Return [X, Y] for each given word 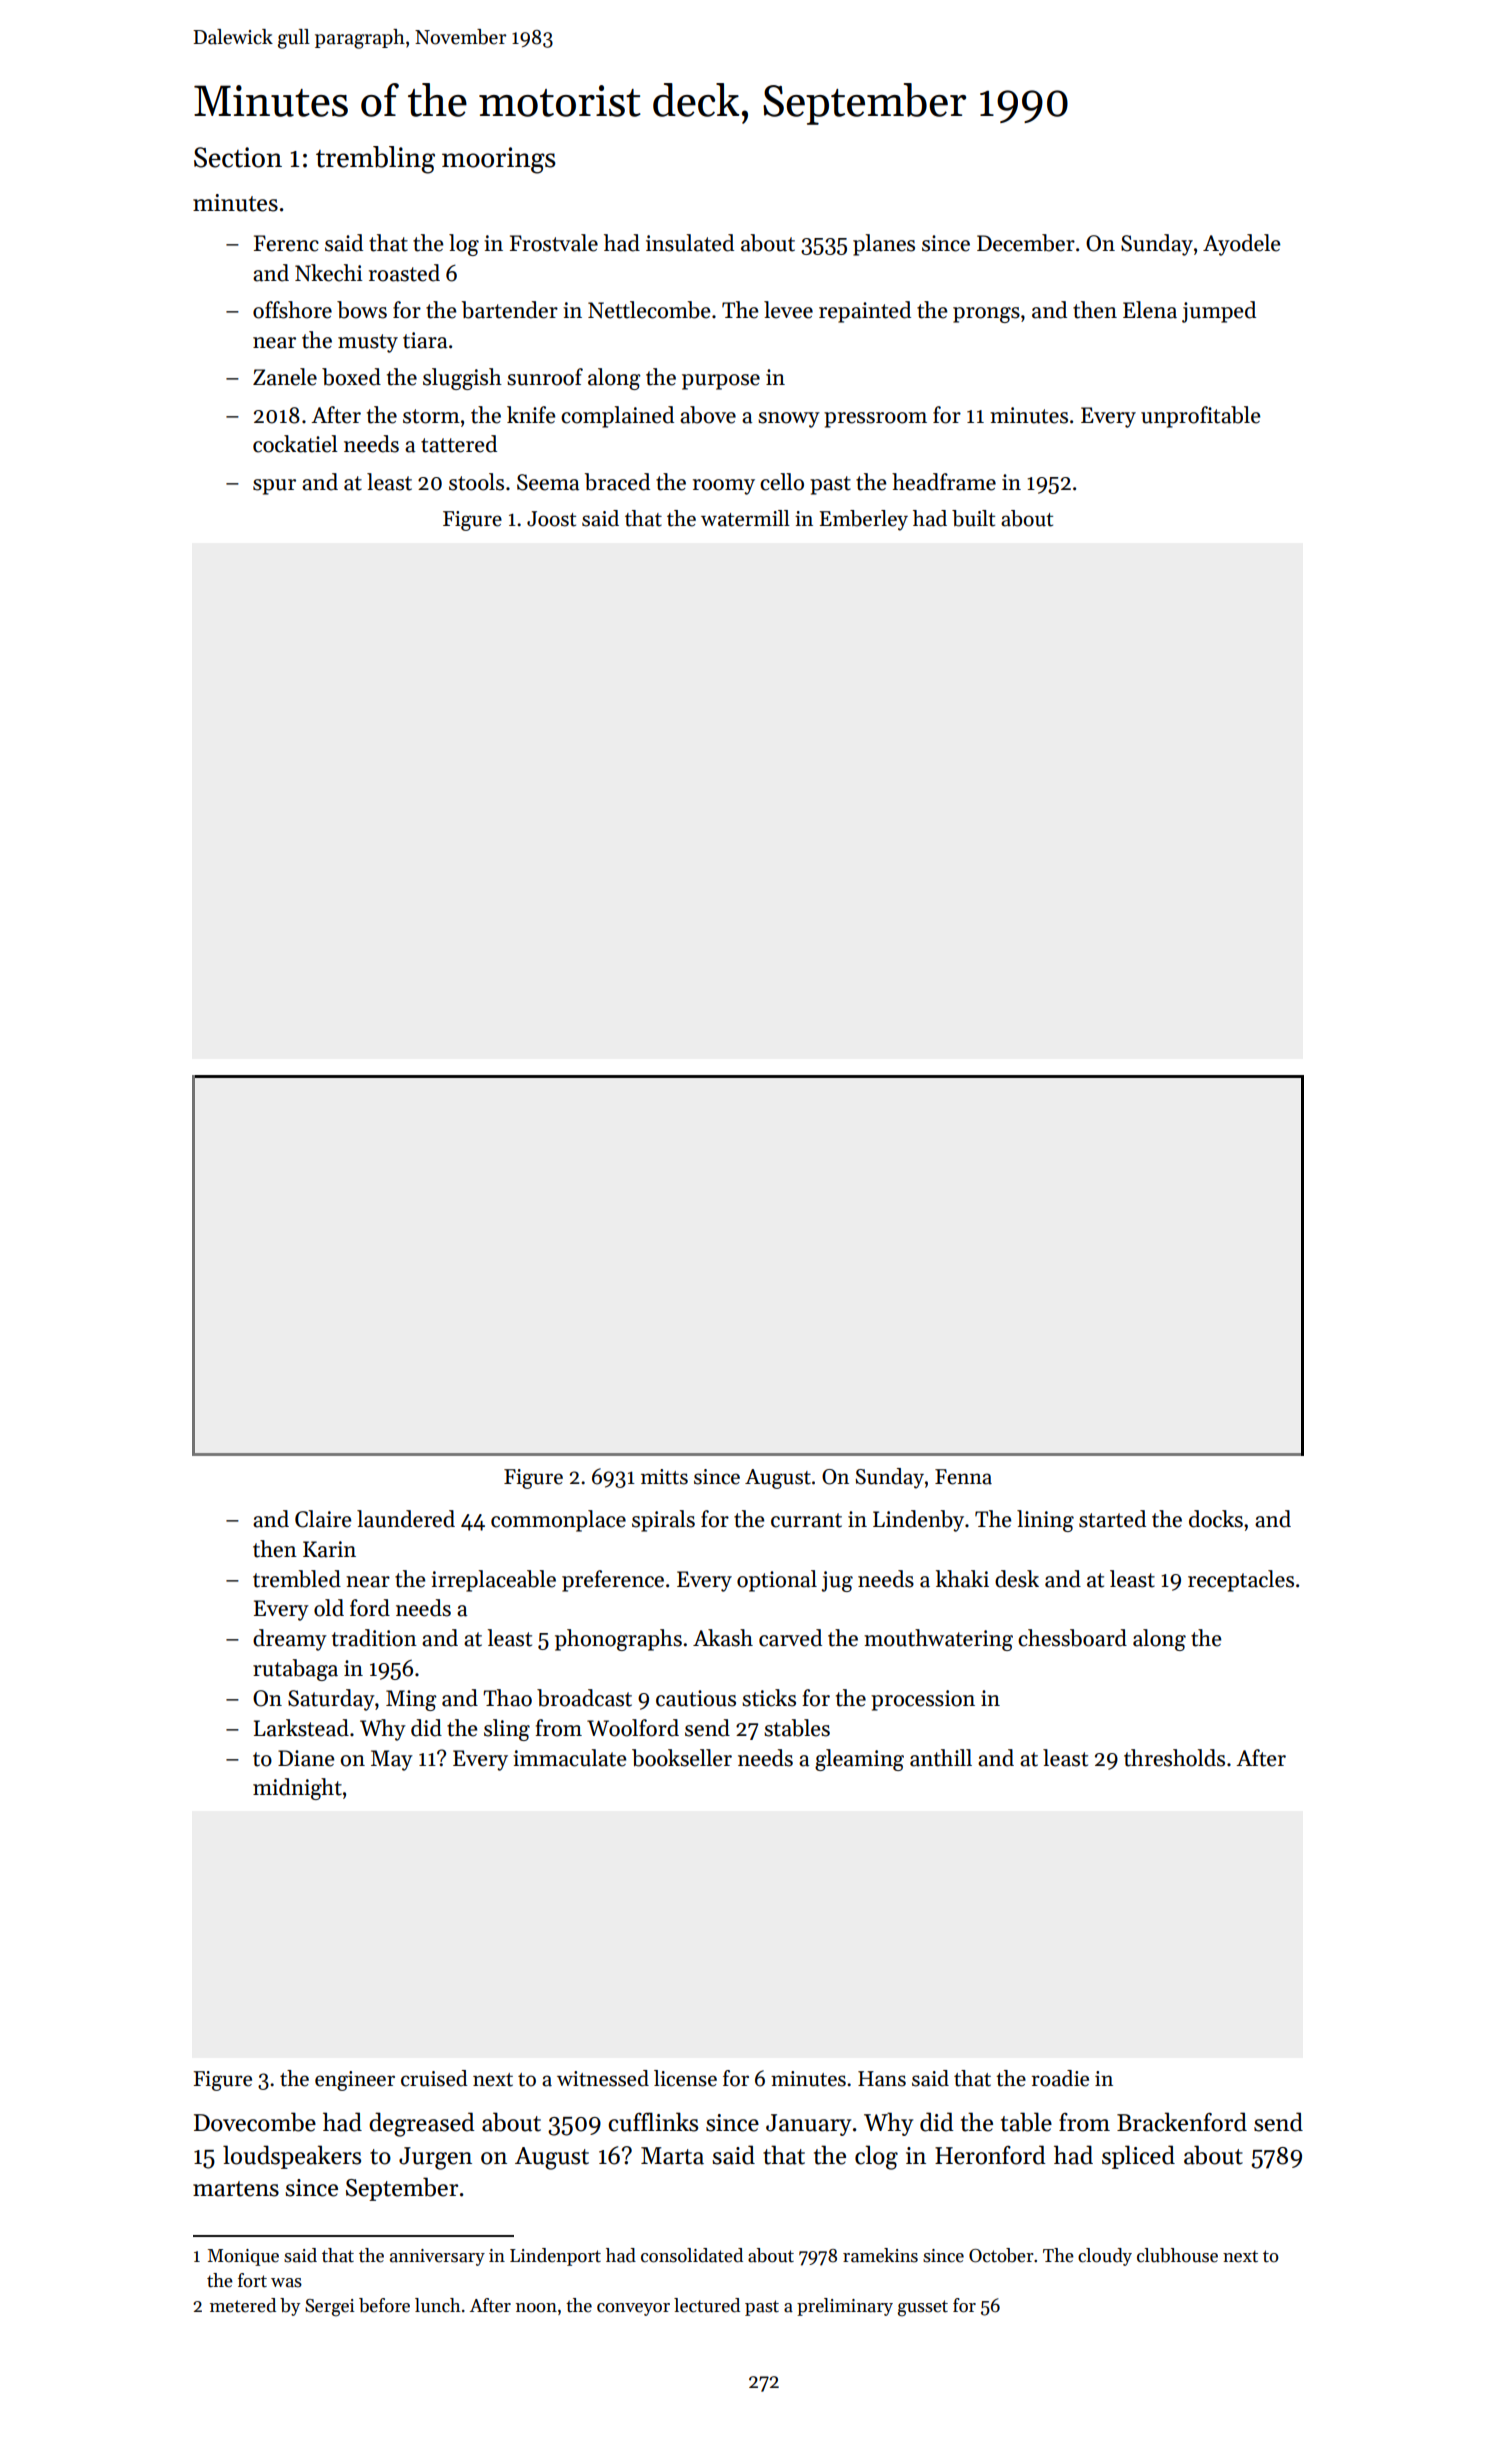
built [973, 518]
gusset [923, 2308]
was [286, 2283]
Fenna [963, 1477]
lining [1045, 1521]
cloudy [1105, 2257]
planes [884, 245]
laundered [406, 1519]
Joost [551, 519]
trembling [375, 160]
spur [274, 487]
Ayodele [1241, 245]
